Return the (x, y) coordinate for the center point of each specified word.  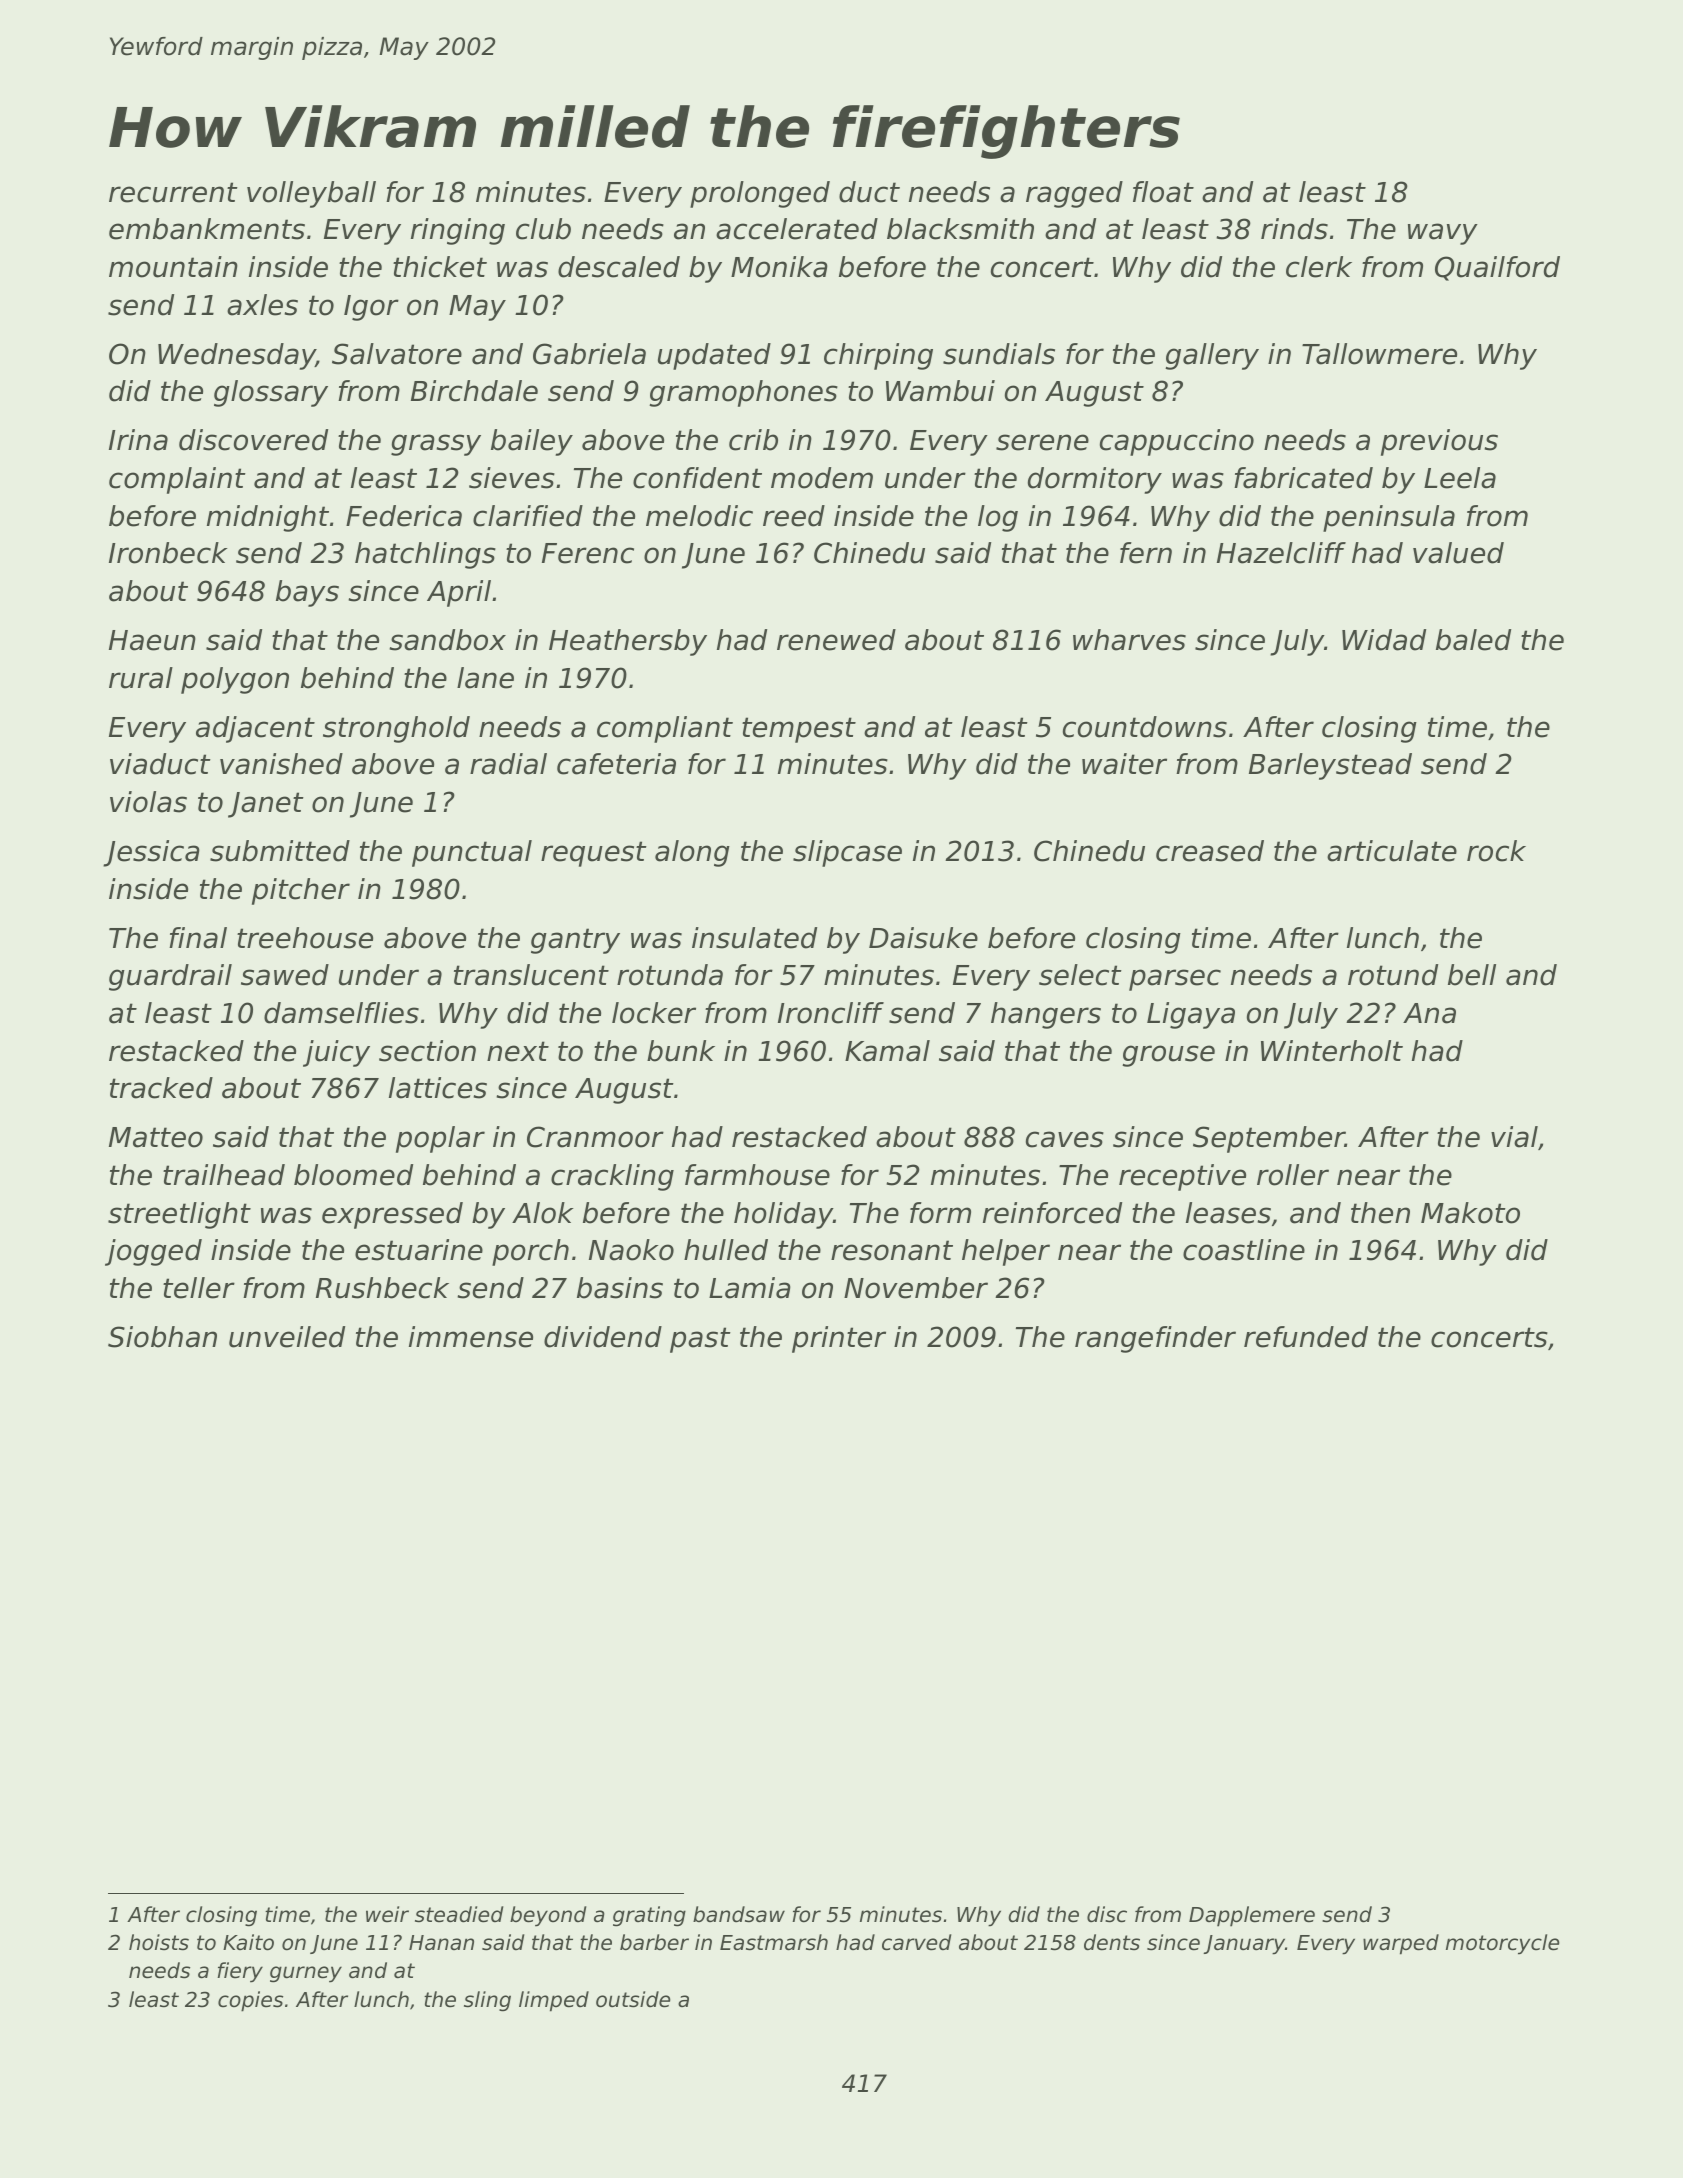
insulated (754, 938)
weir (387, 1914)
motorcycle (1502, 1944)
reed (794, 516)
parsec (1175, 980)
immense (471, 1337)
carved (917, 1942)
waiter (1124, 764)
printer (839, 1339)
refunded (1306, 1337)
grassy (436, 445)
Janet (266, 805)
